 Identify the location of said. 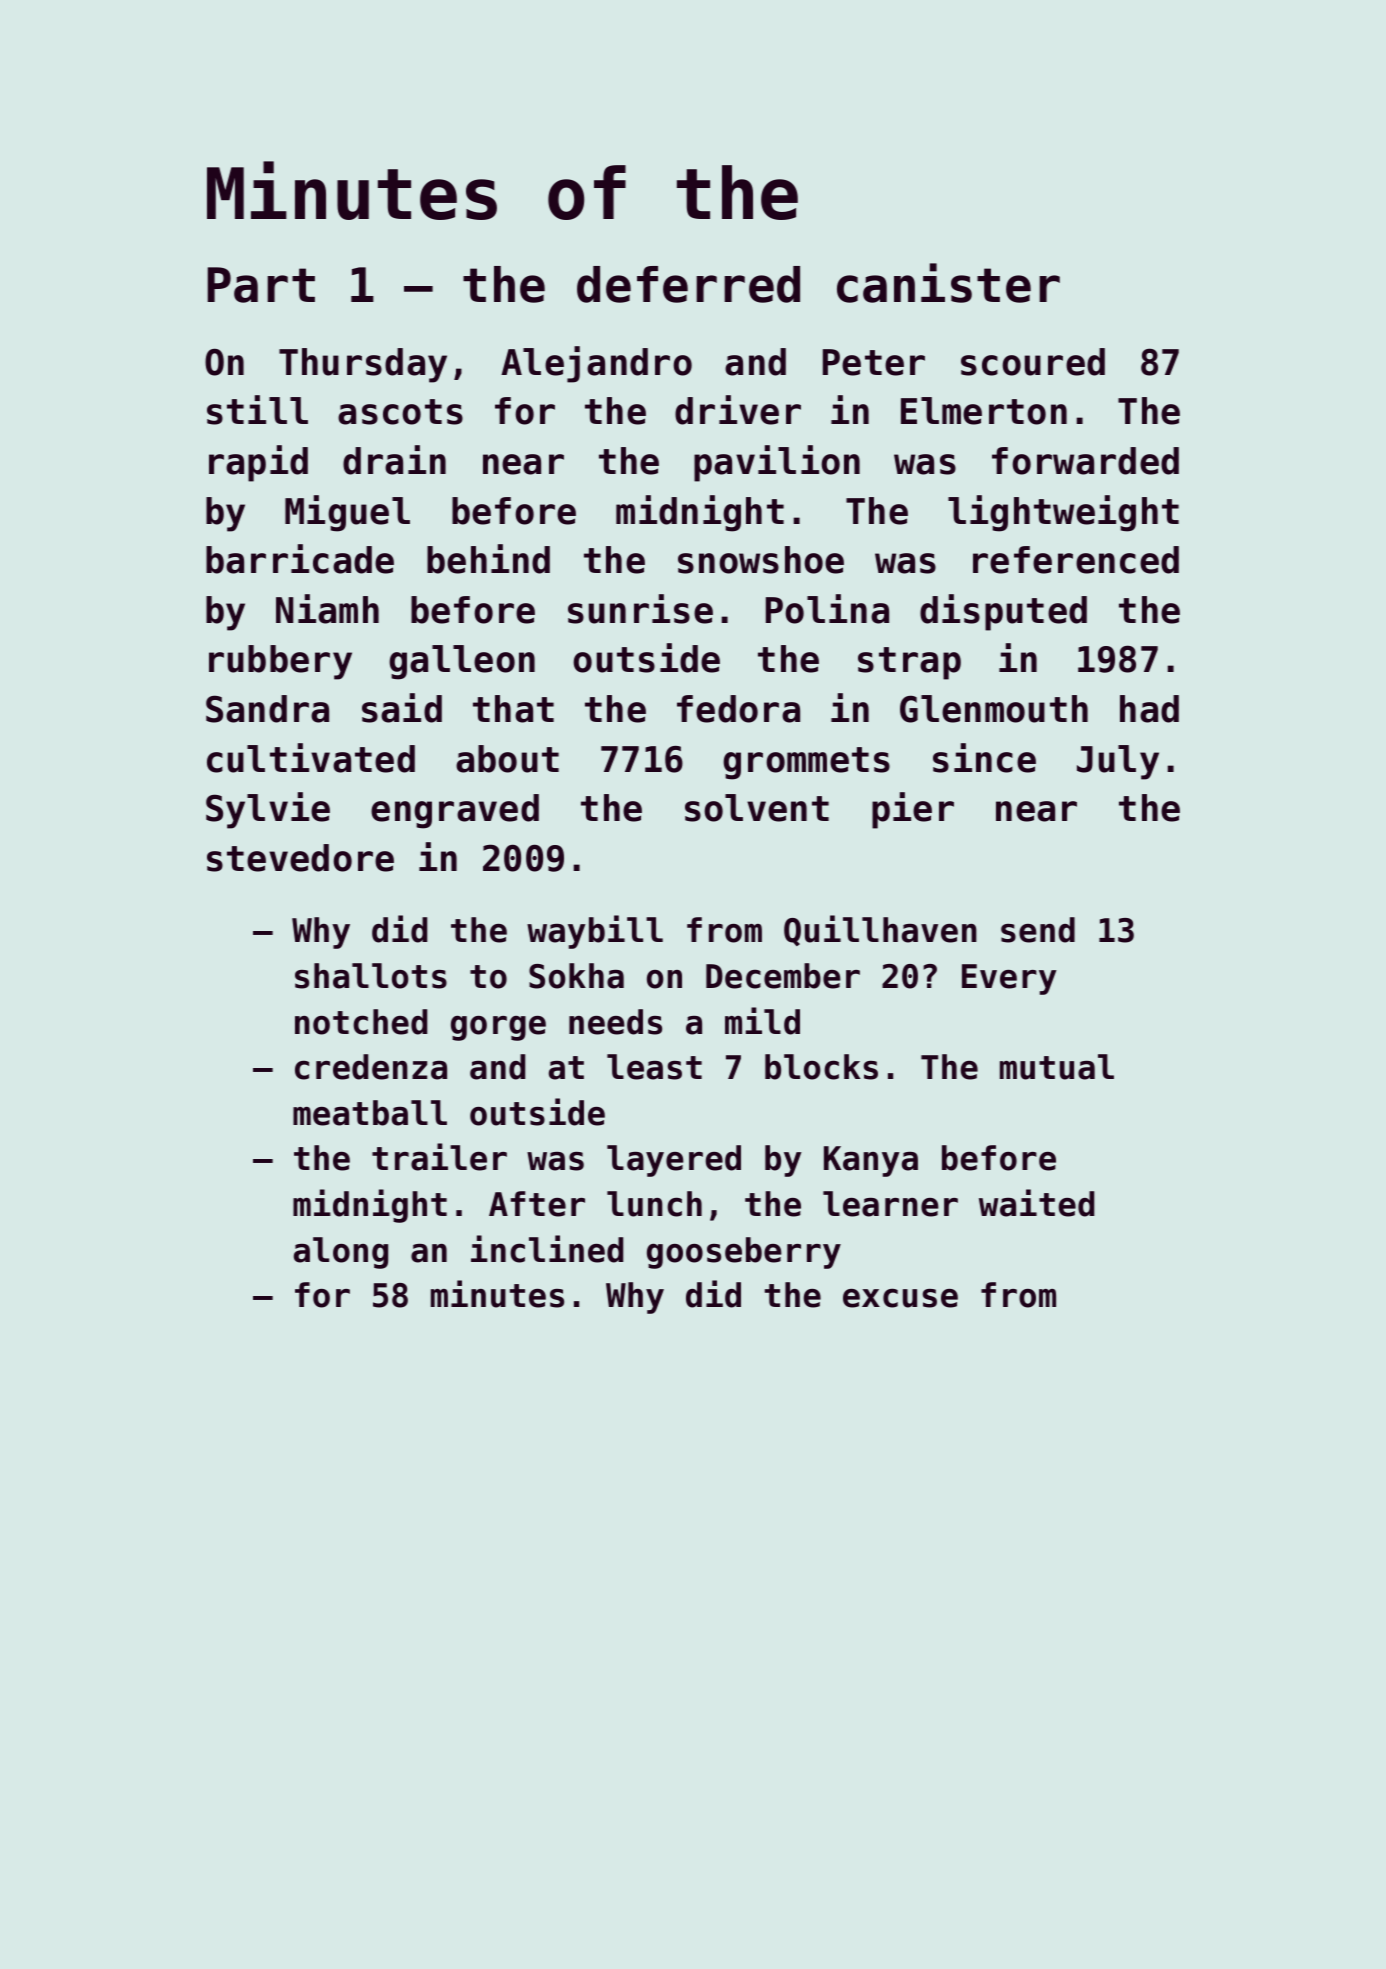
(402, 708).
